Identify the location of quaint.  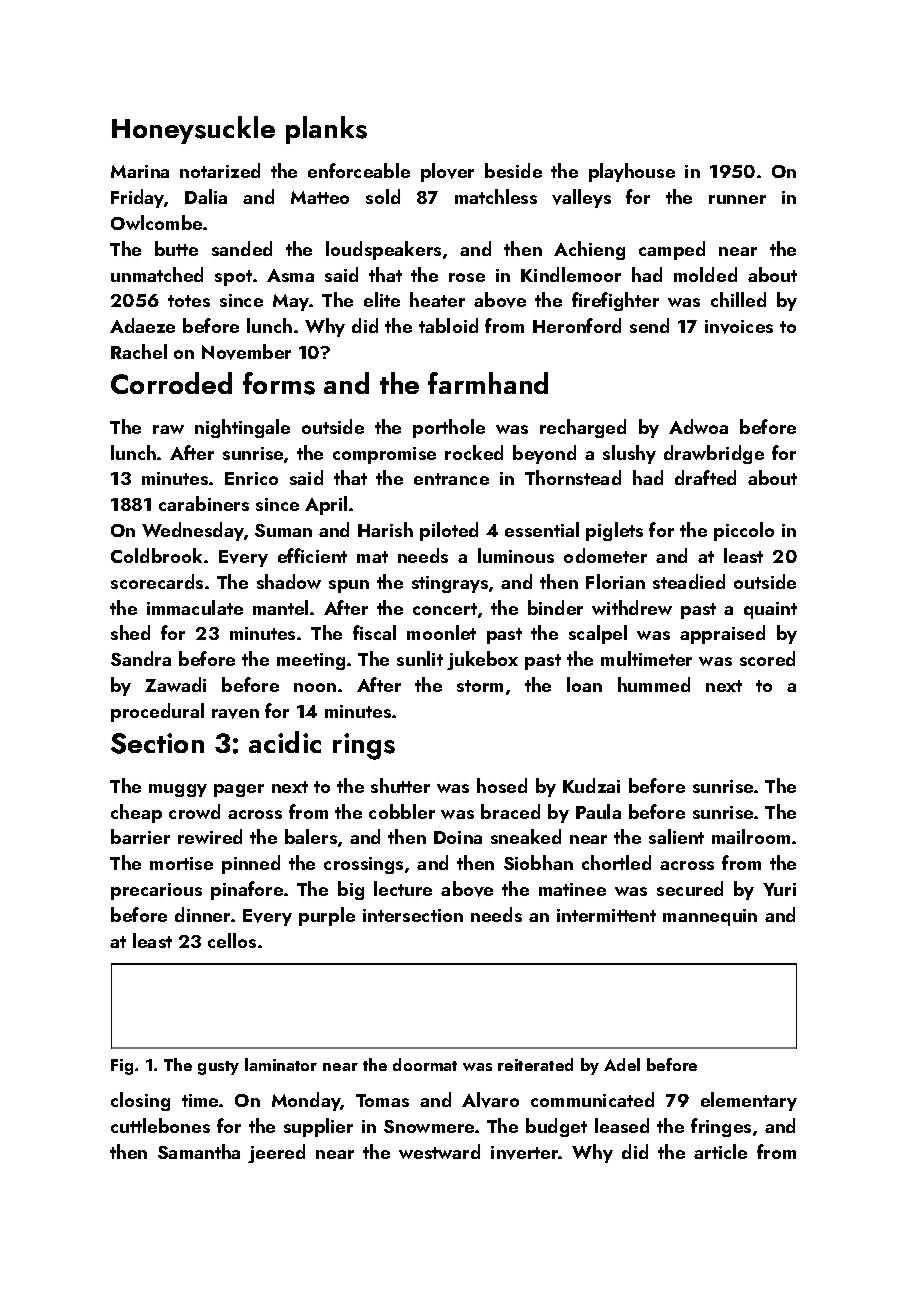
(770, 610).
